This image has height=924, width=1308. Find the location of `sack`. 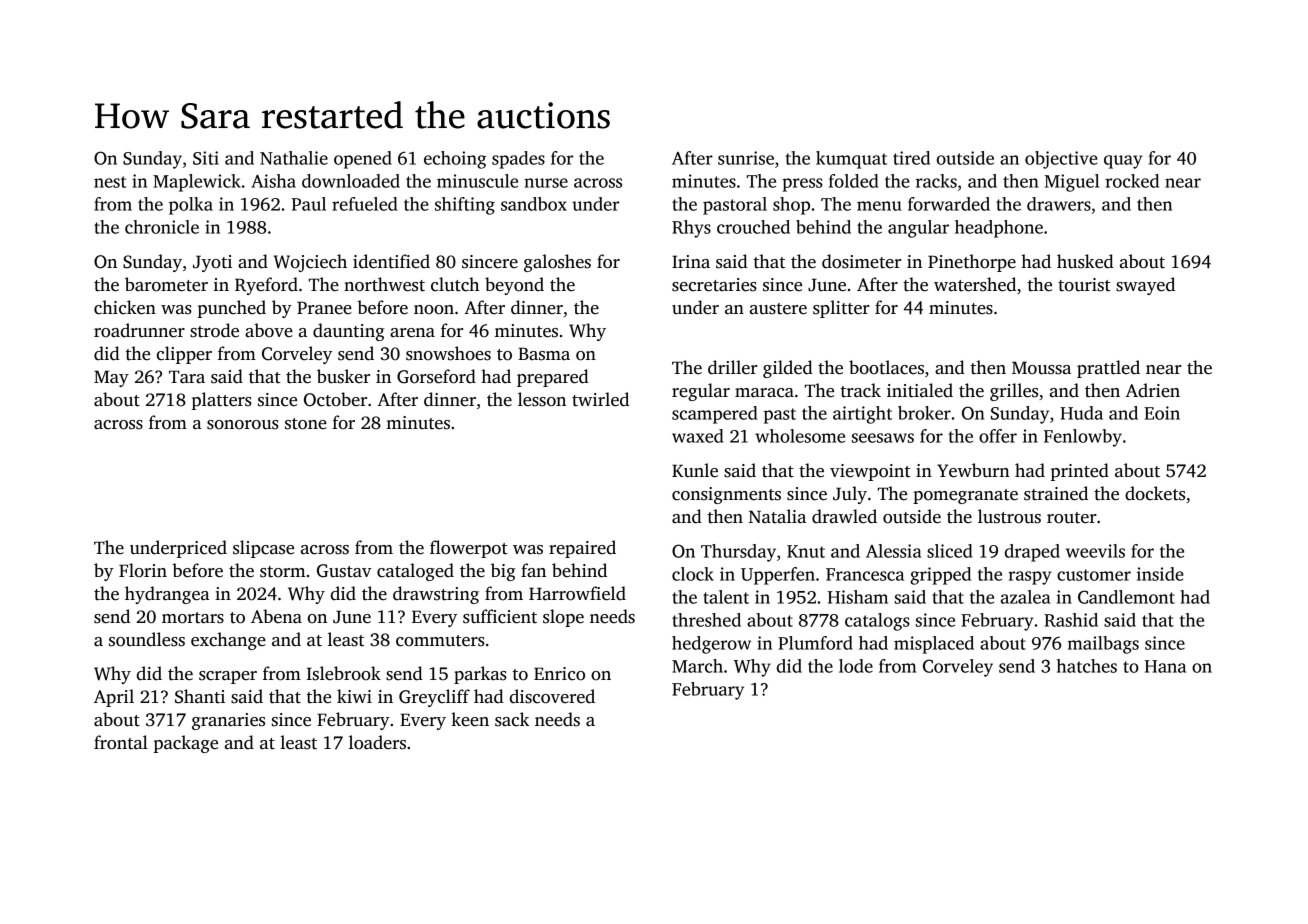

sack is located at coordinates (512, 719).
